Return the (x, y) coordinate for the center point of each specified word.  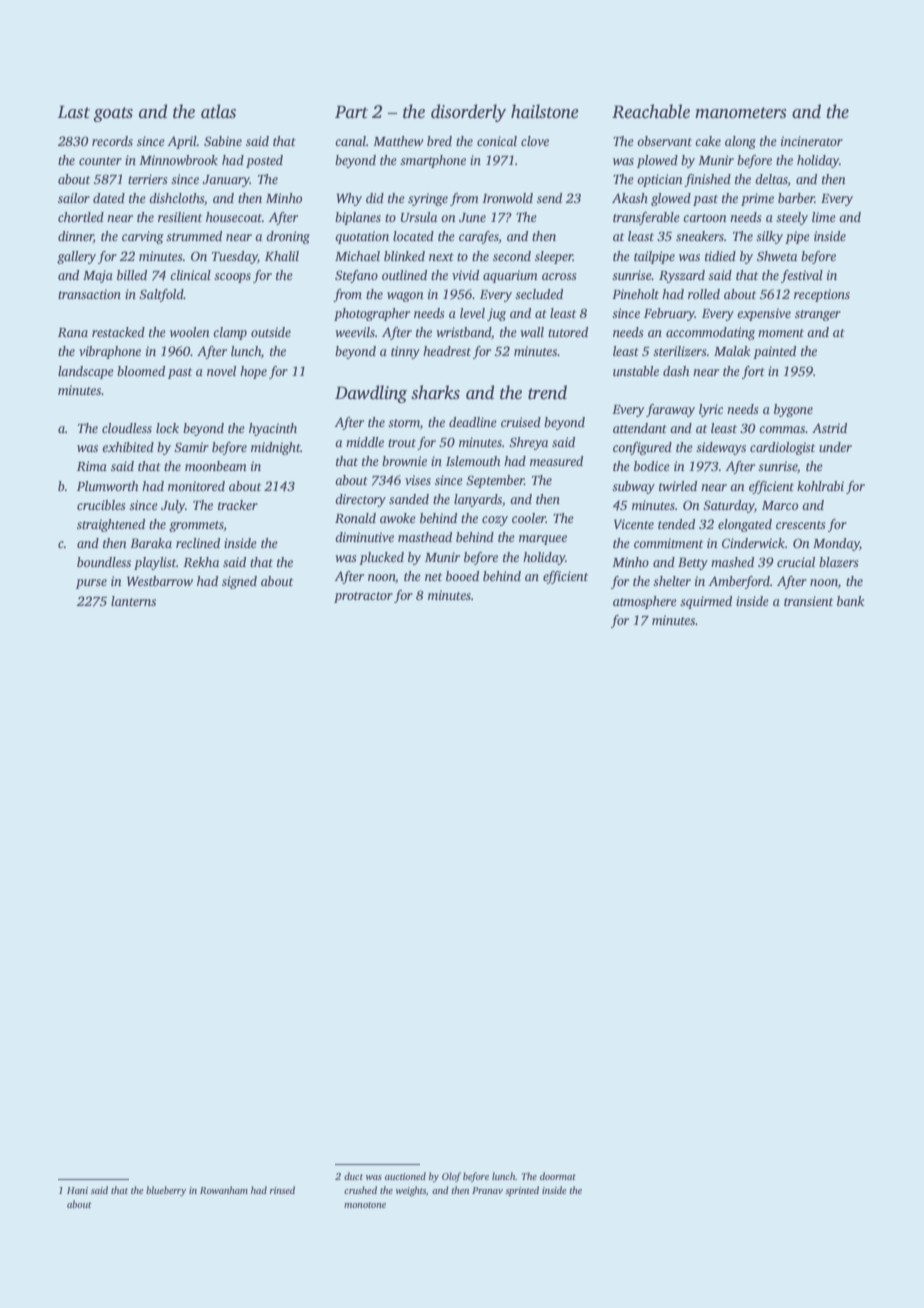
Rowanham (224, 1190)
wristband (463, 332)
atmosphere (645, 602)
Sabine (223, 141)
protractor (363, 597)
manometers (741, 113)
